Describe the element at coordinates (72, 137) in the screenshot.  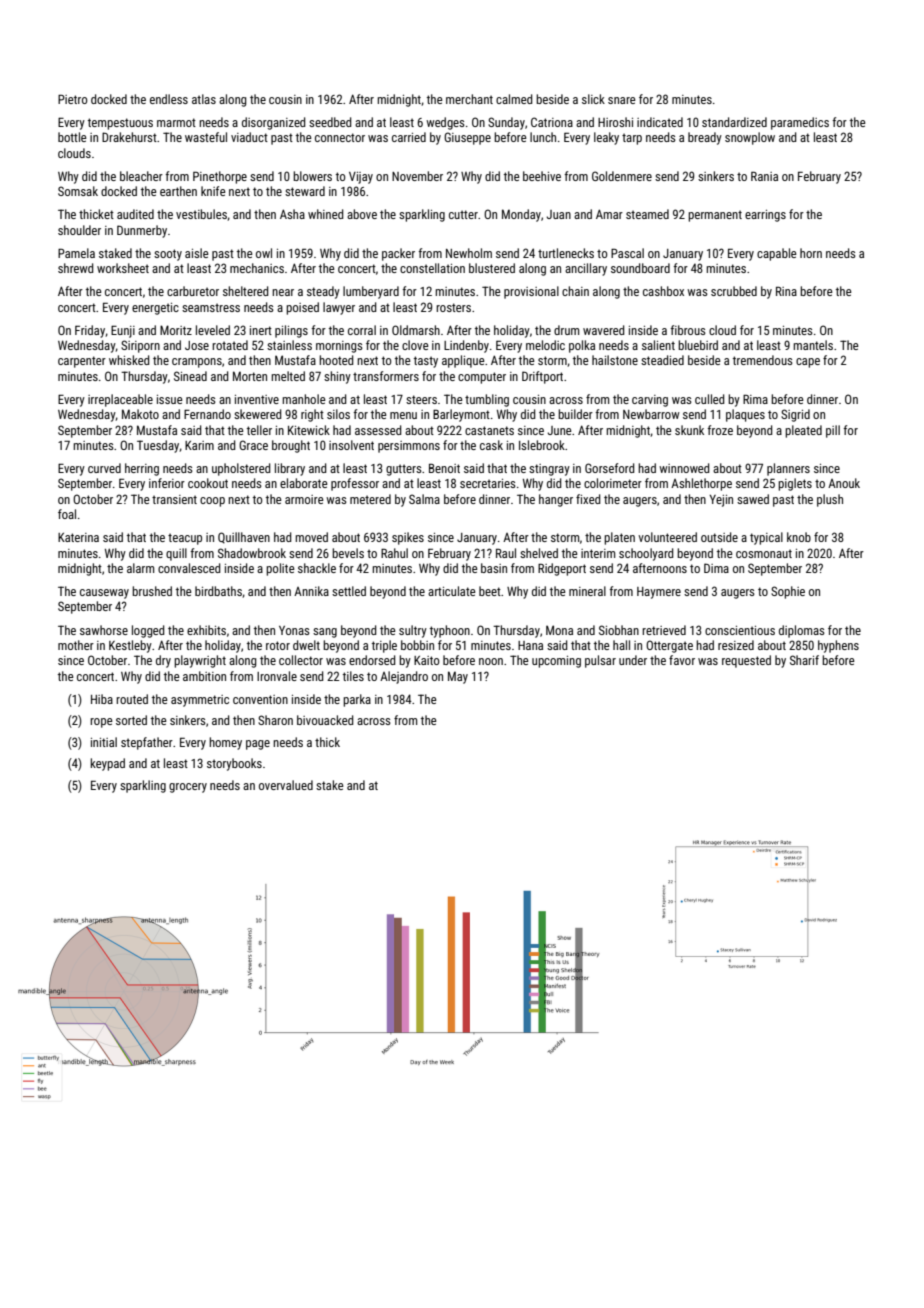
I see `bottle` at that location.
